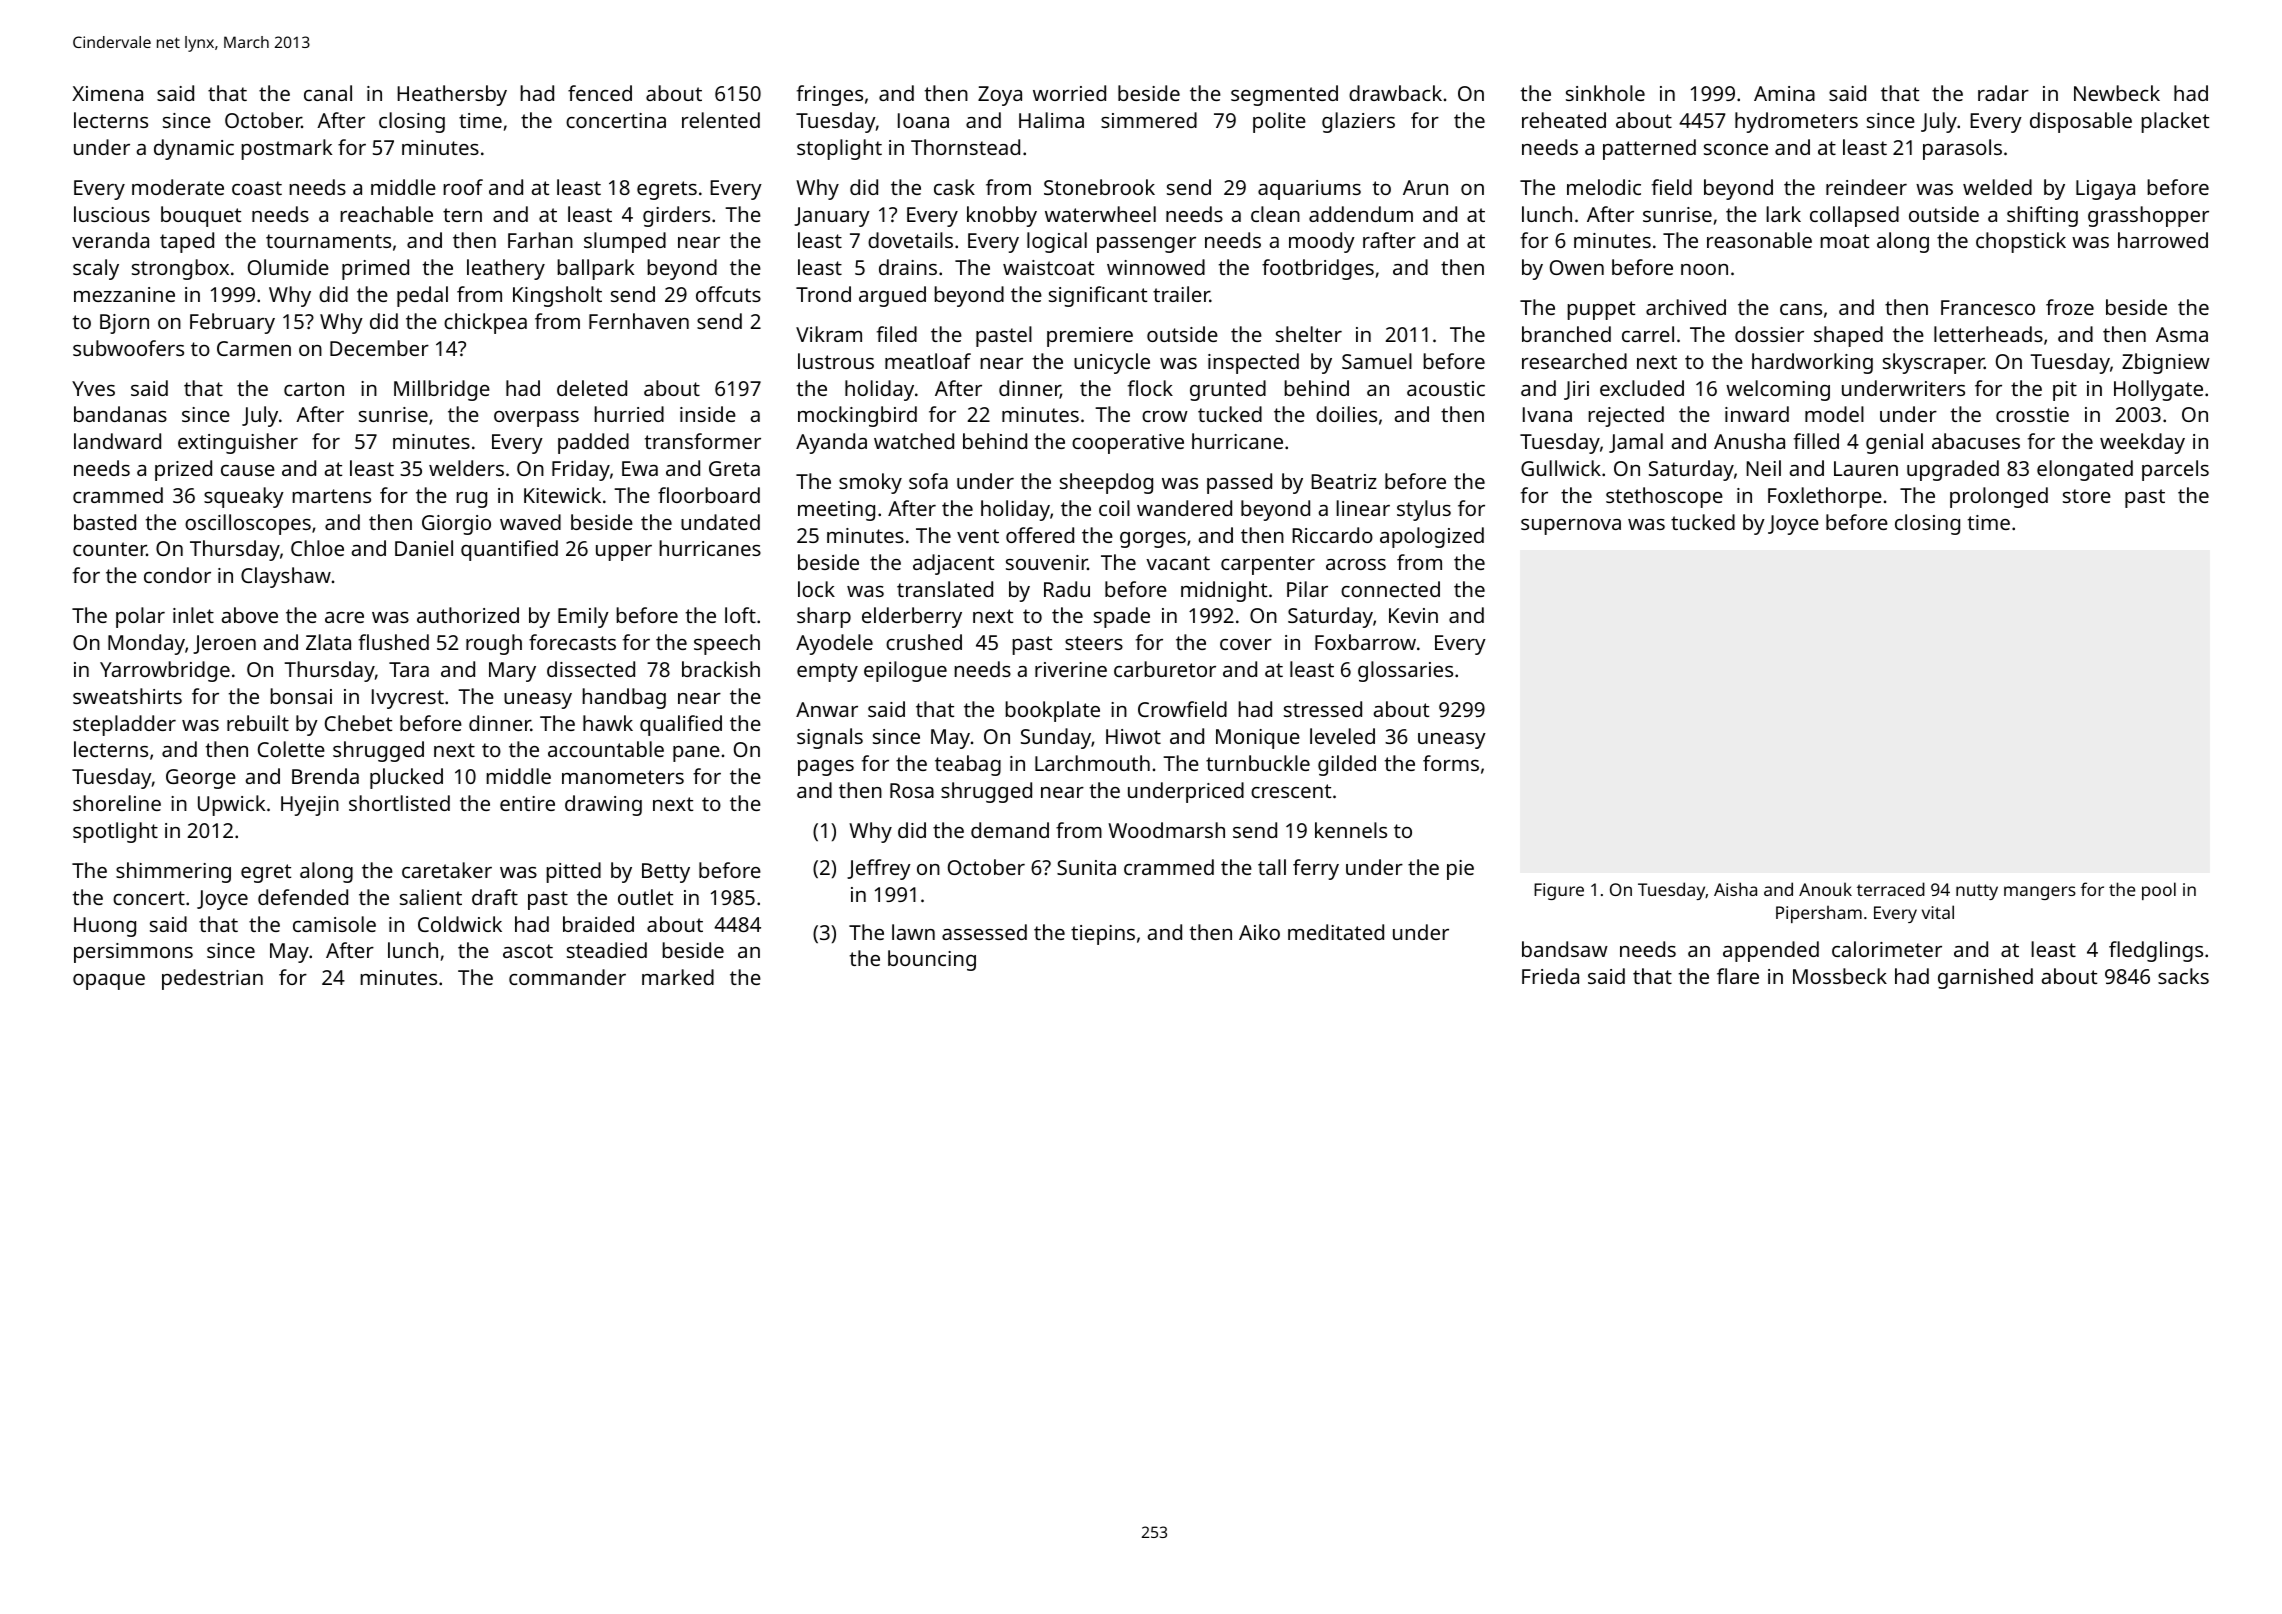 The height and width of the image is (1614, 2282). I want to click on Ximena, so click(107, 93).
